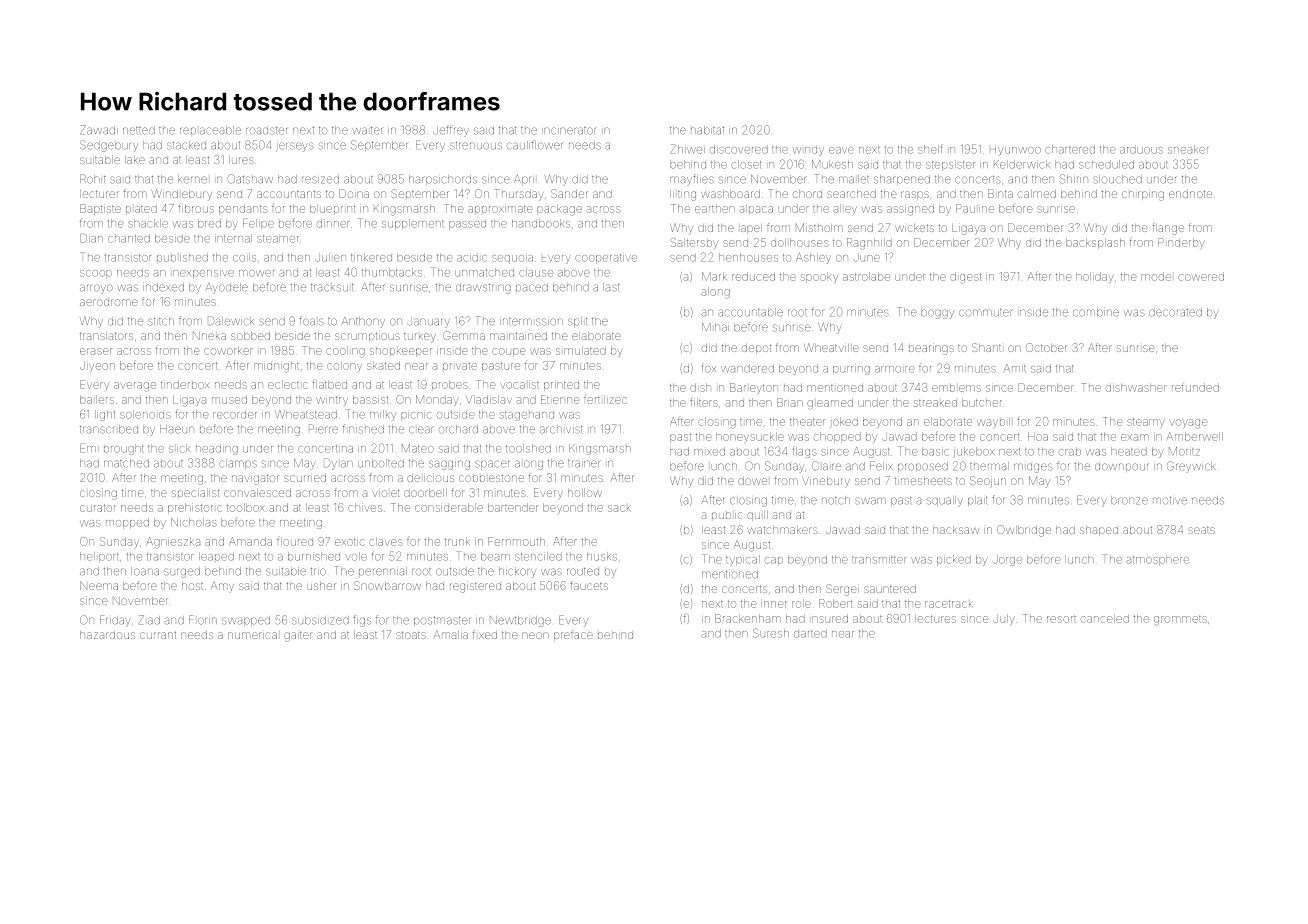 The width and height of the image is (1308, 924). I want to click on aerodrome, so click(108, 302).
